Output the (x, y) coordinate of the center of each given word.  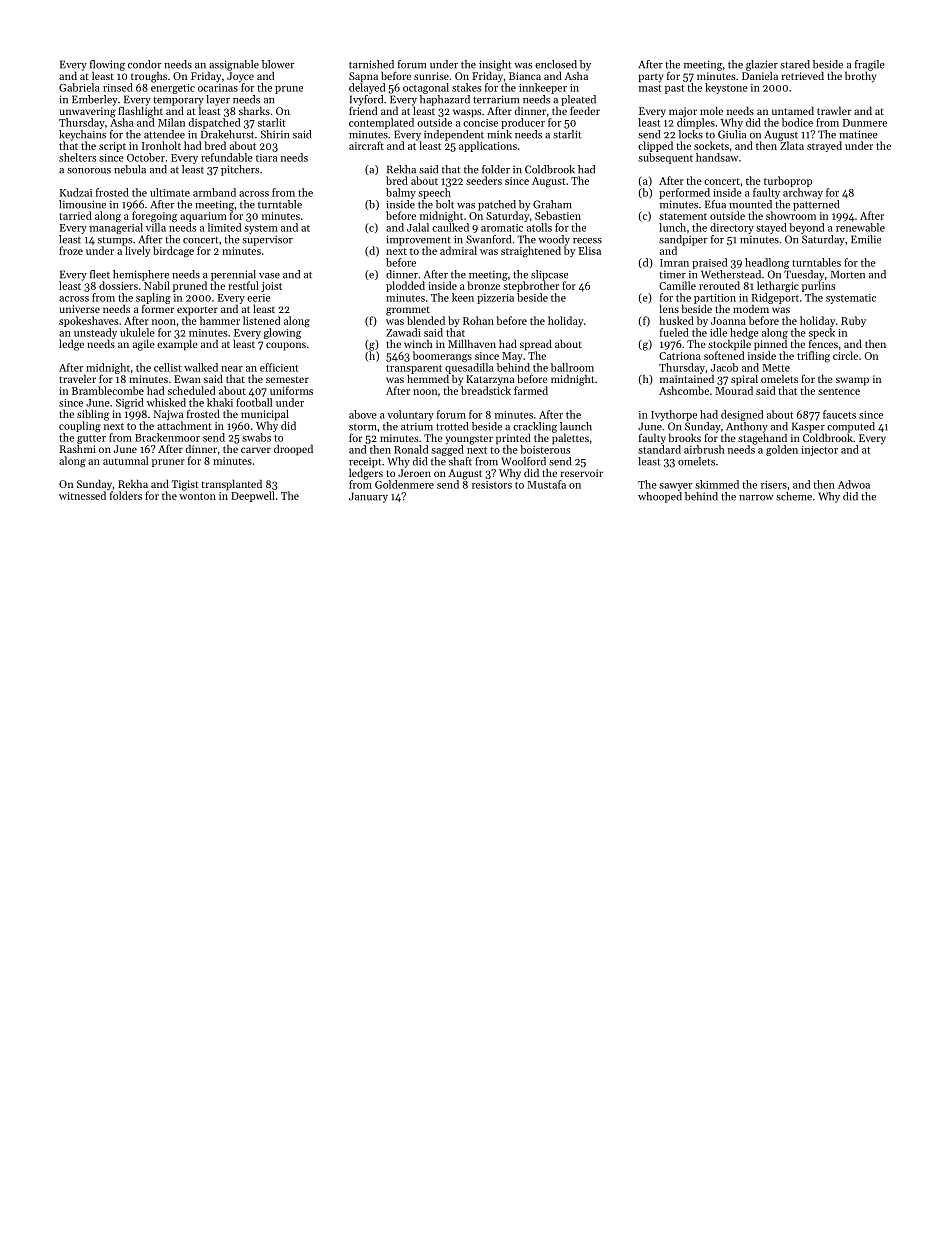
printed (513, 439)
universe (80, 309)
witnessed (82, 495)
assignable (234, 65)
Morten (848, 274)
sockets (711, 145)
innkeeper (543, 88)
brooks (685, 437)
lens (669, 308)
